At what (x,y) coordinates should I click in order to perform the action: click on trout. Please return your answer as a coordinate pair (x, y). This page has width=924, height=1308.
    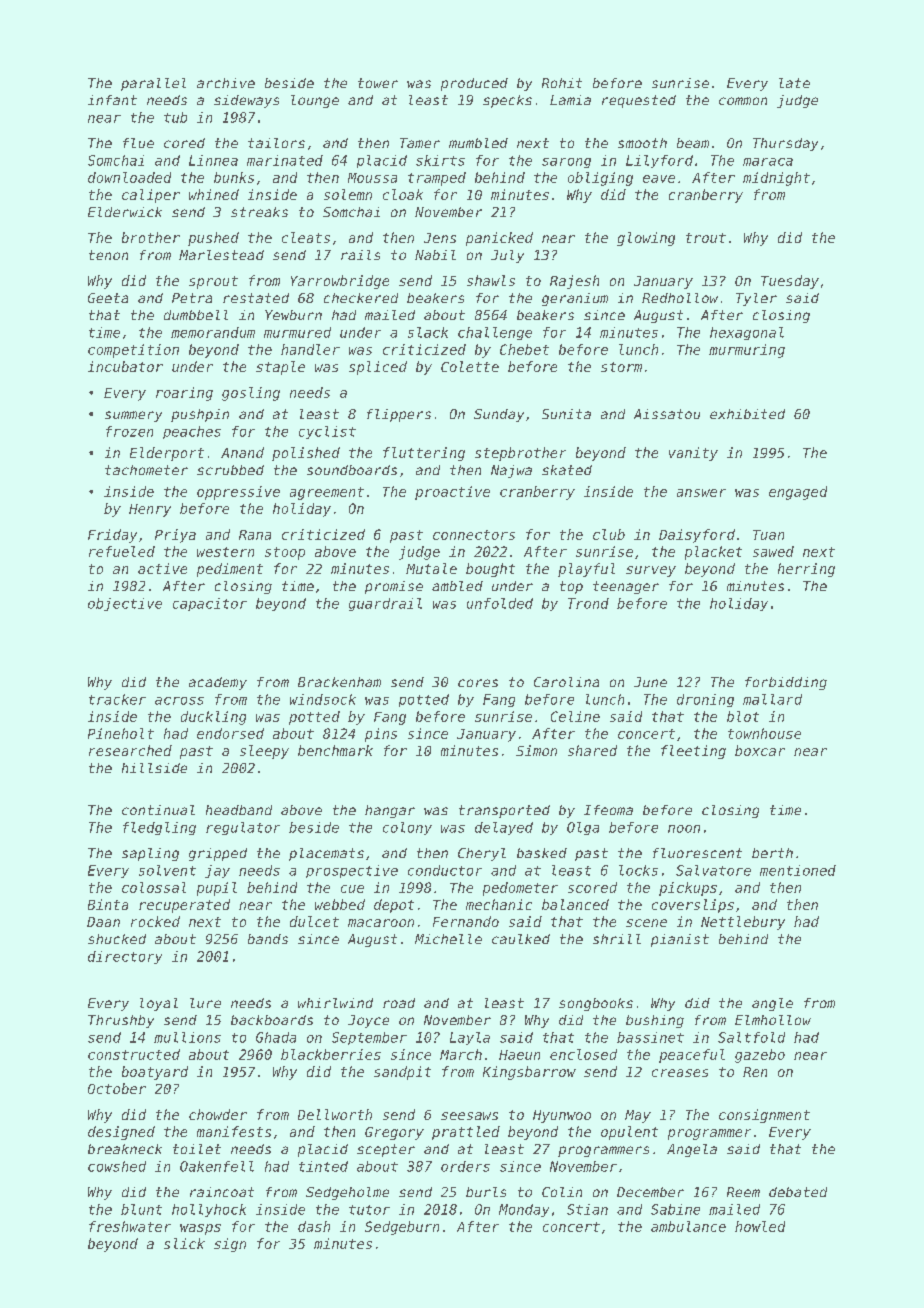
    Looking at the image, I should click on (706, 238).
